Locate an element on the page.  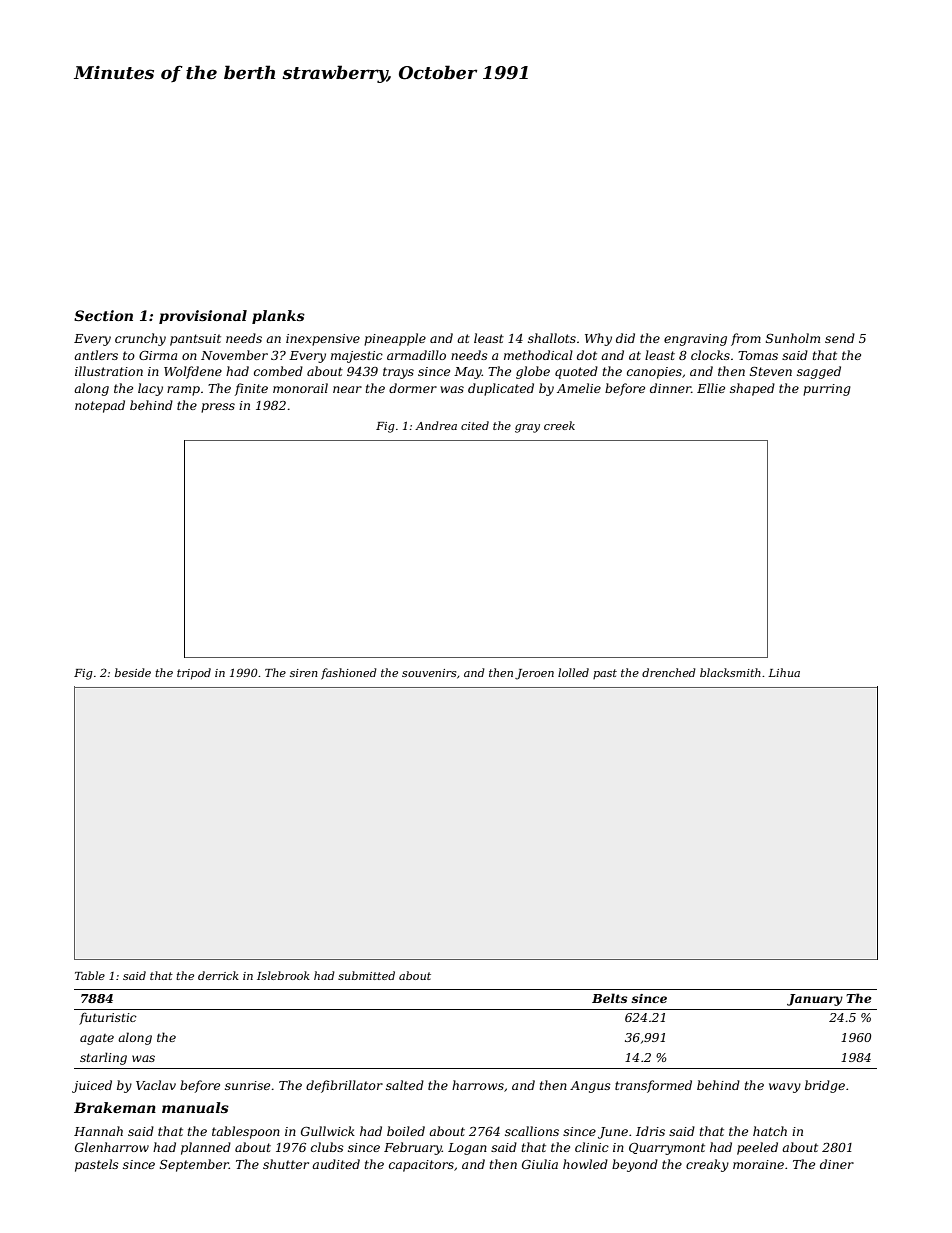
Section is located at coordinates (103, 315).
